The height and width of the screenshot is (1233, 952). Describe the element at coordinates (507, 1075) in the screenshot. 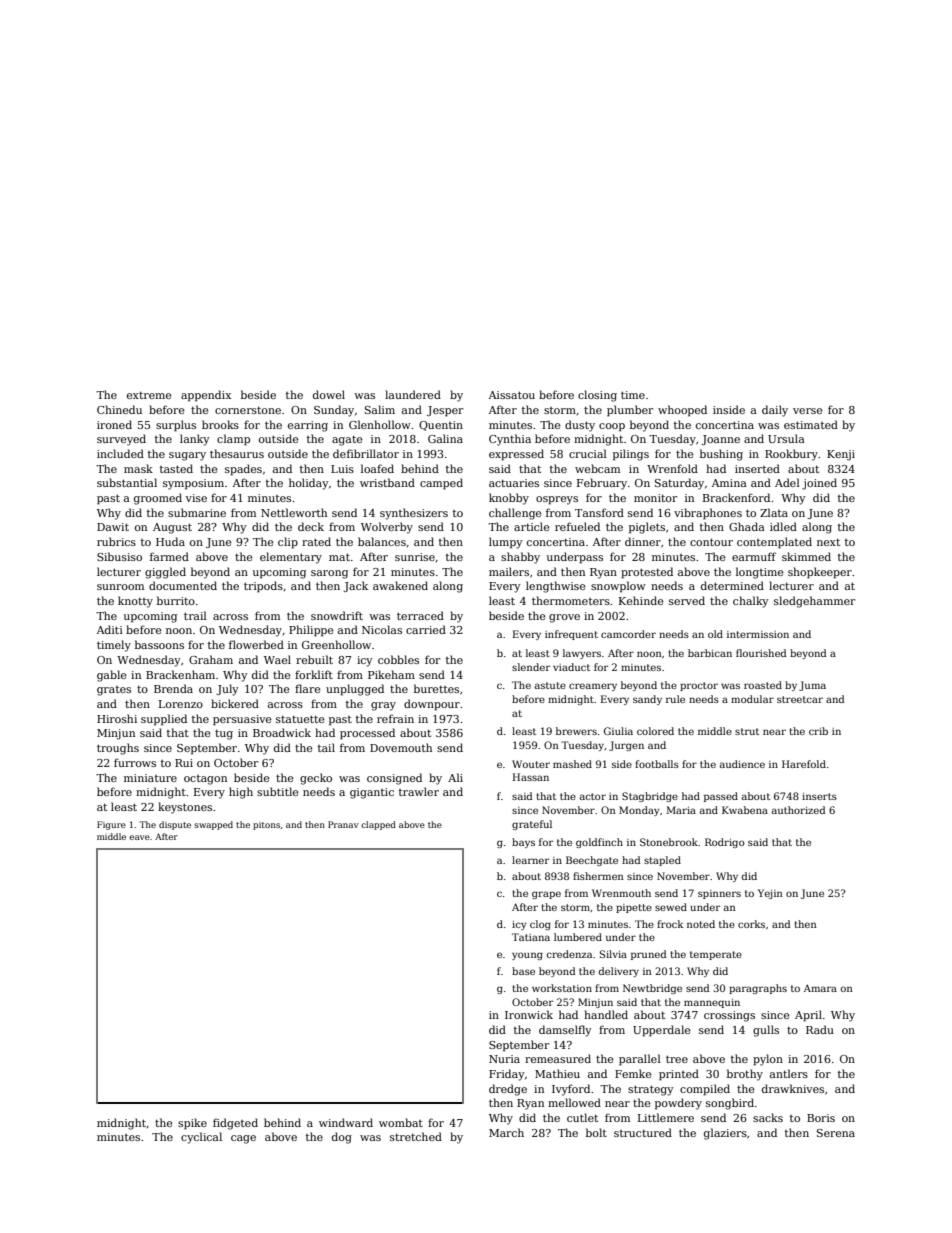

I see `Friday` at that location.
